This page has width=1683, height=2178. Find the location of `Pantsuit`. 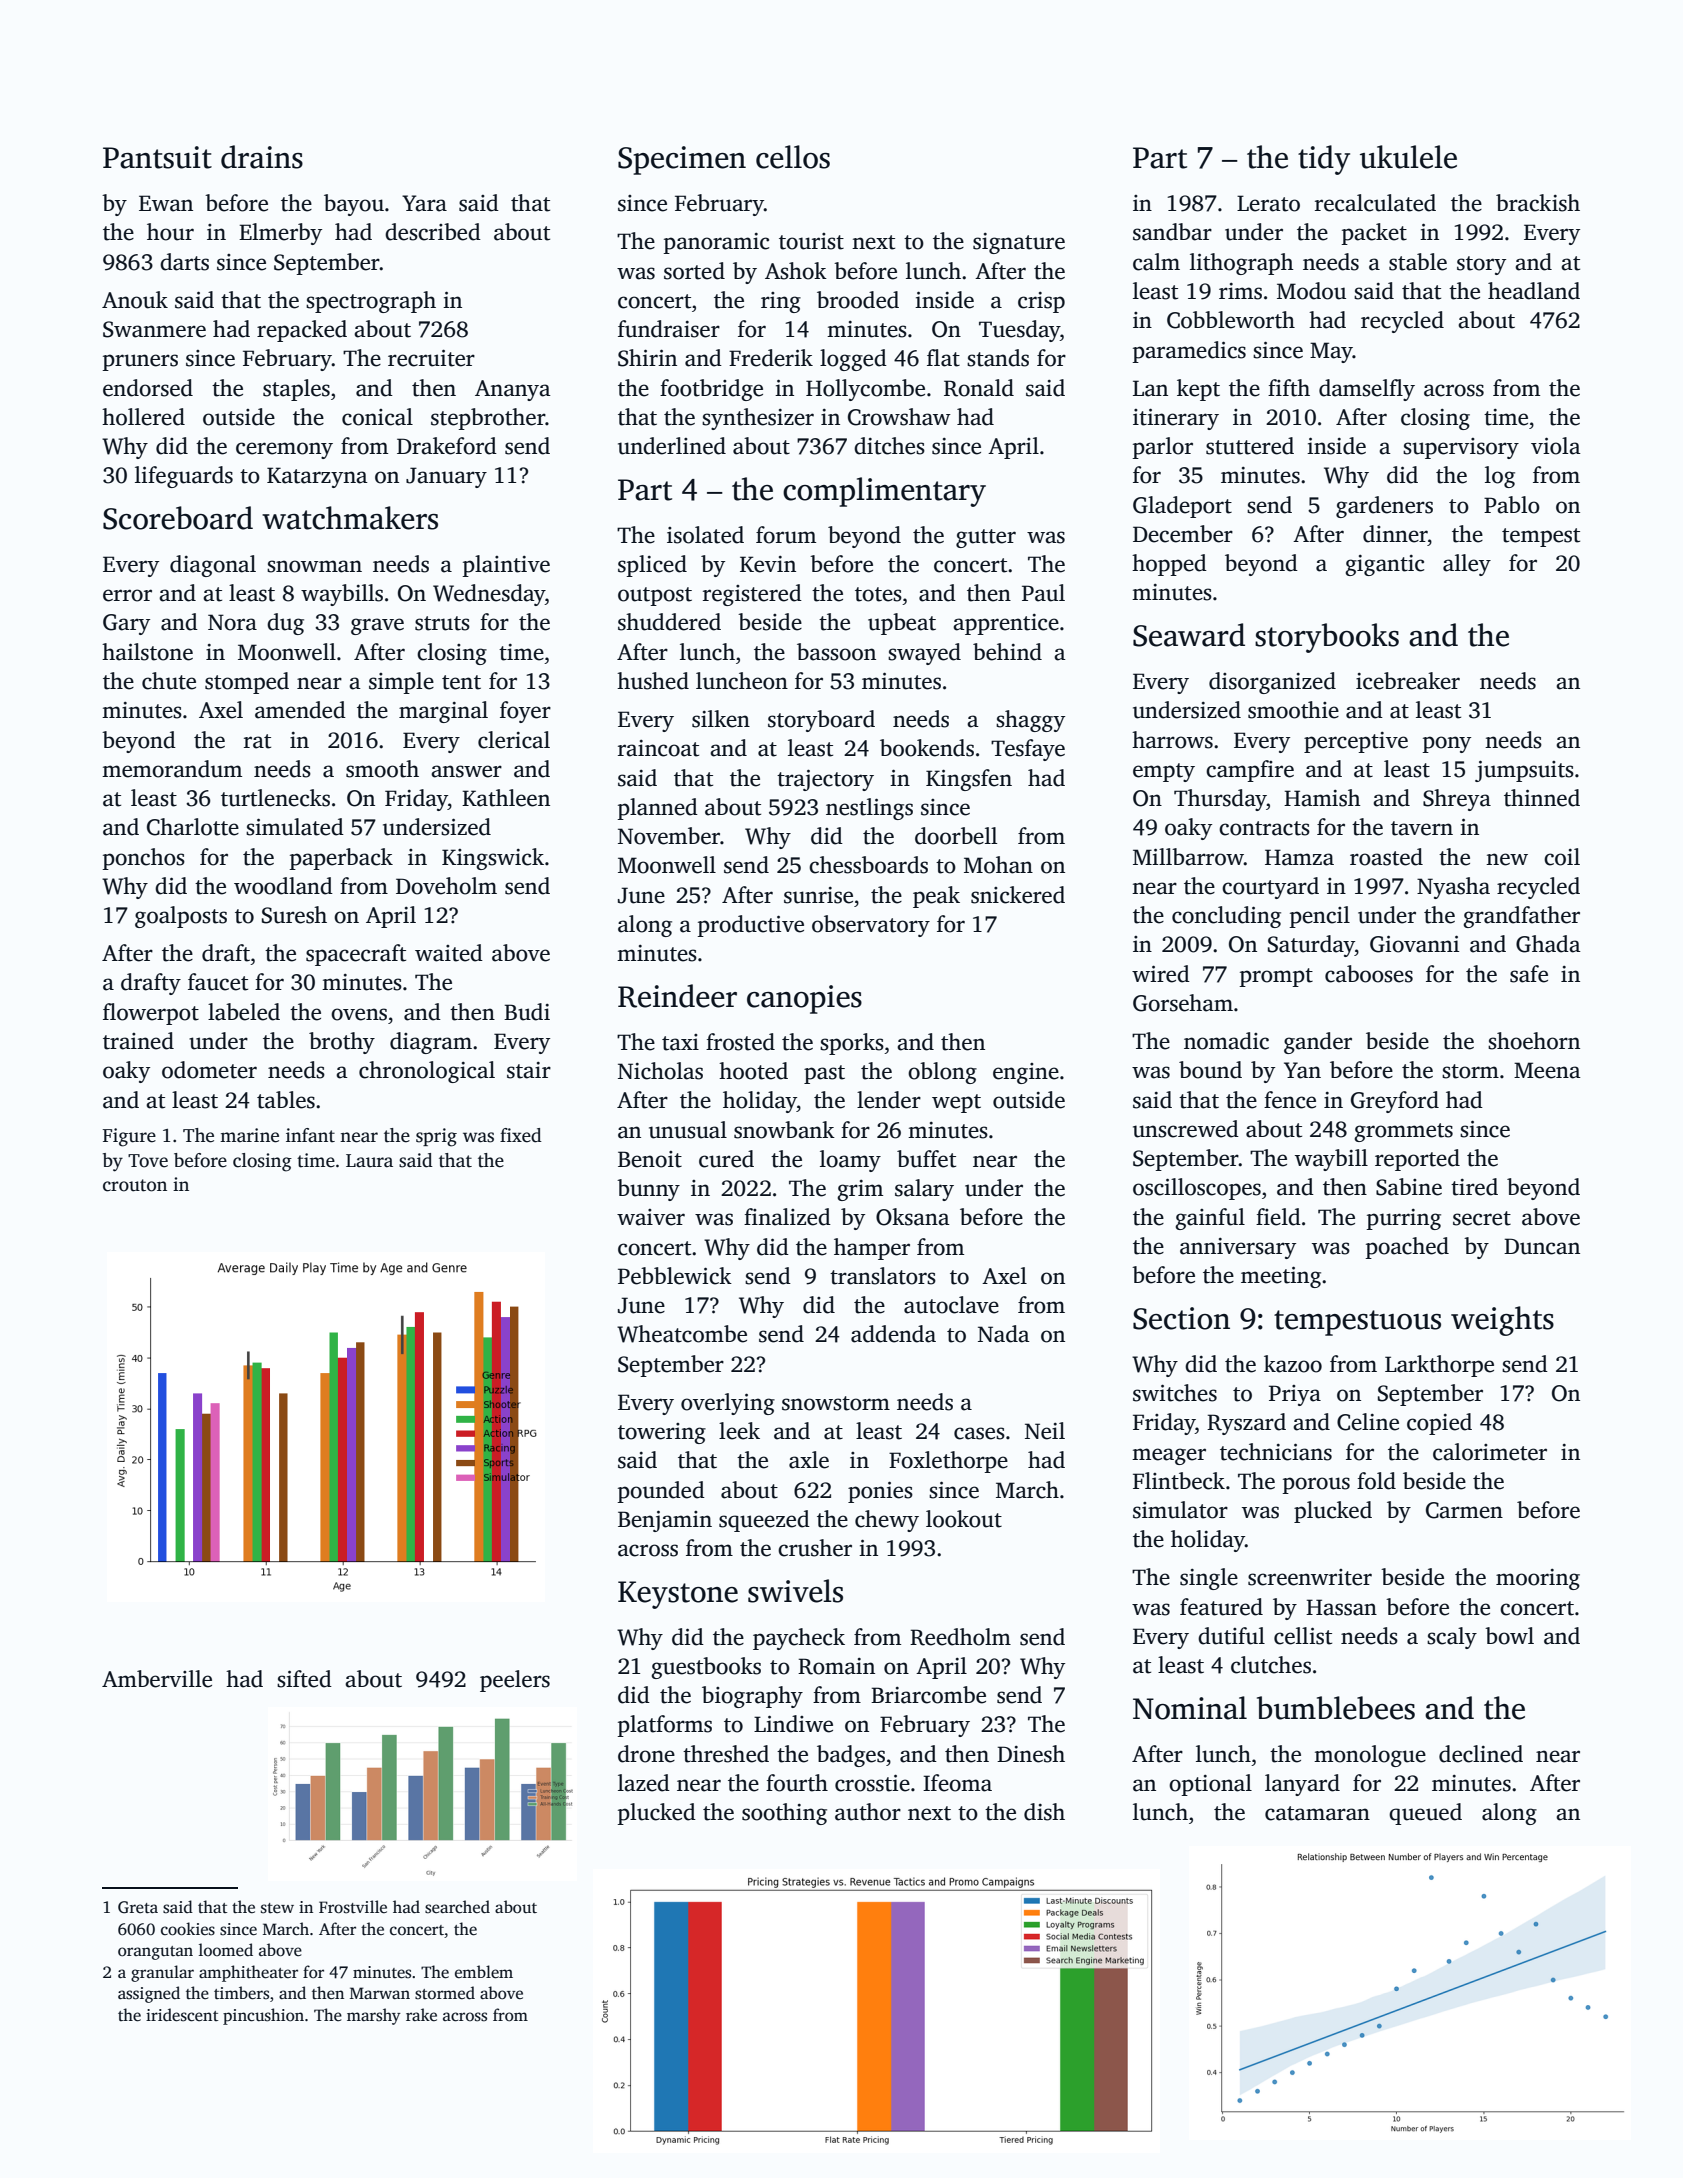

Pantsuit is located at coordinates (157, 157).
